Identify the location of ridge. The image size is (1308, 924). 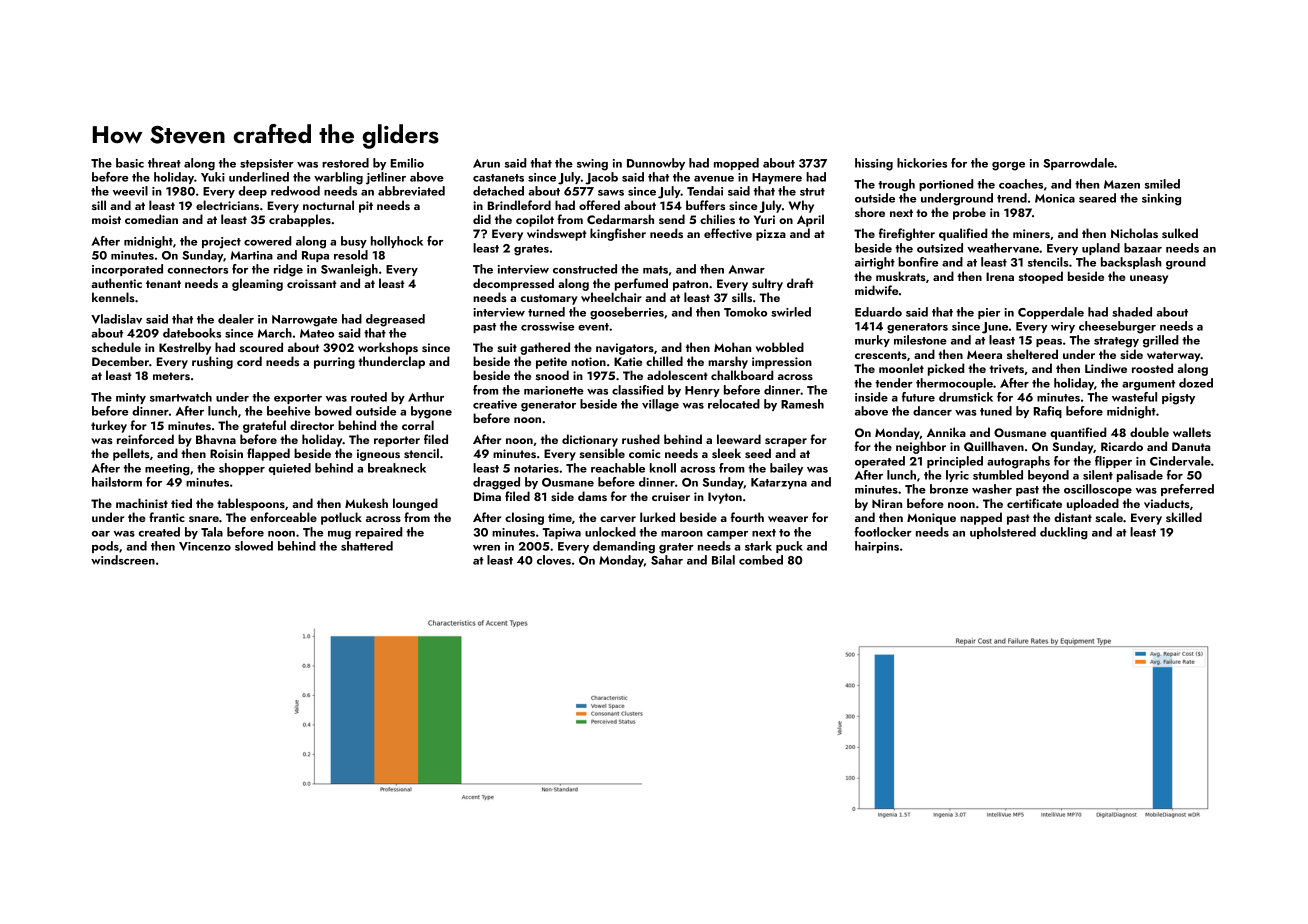
(288, 270).
